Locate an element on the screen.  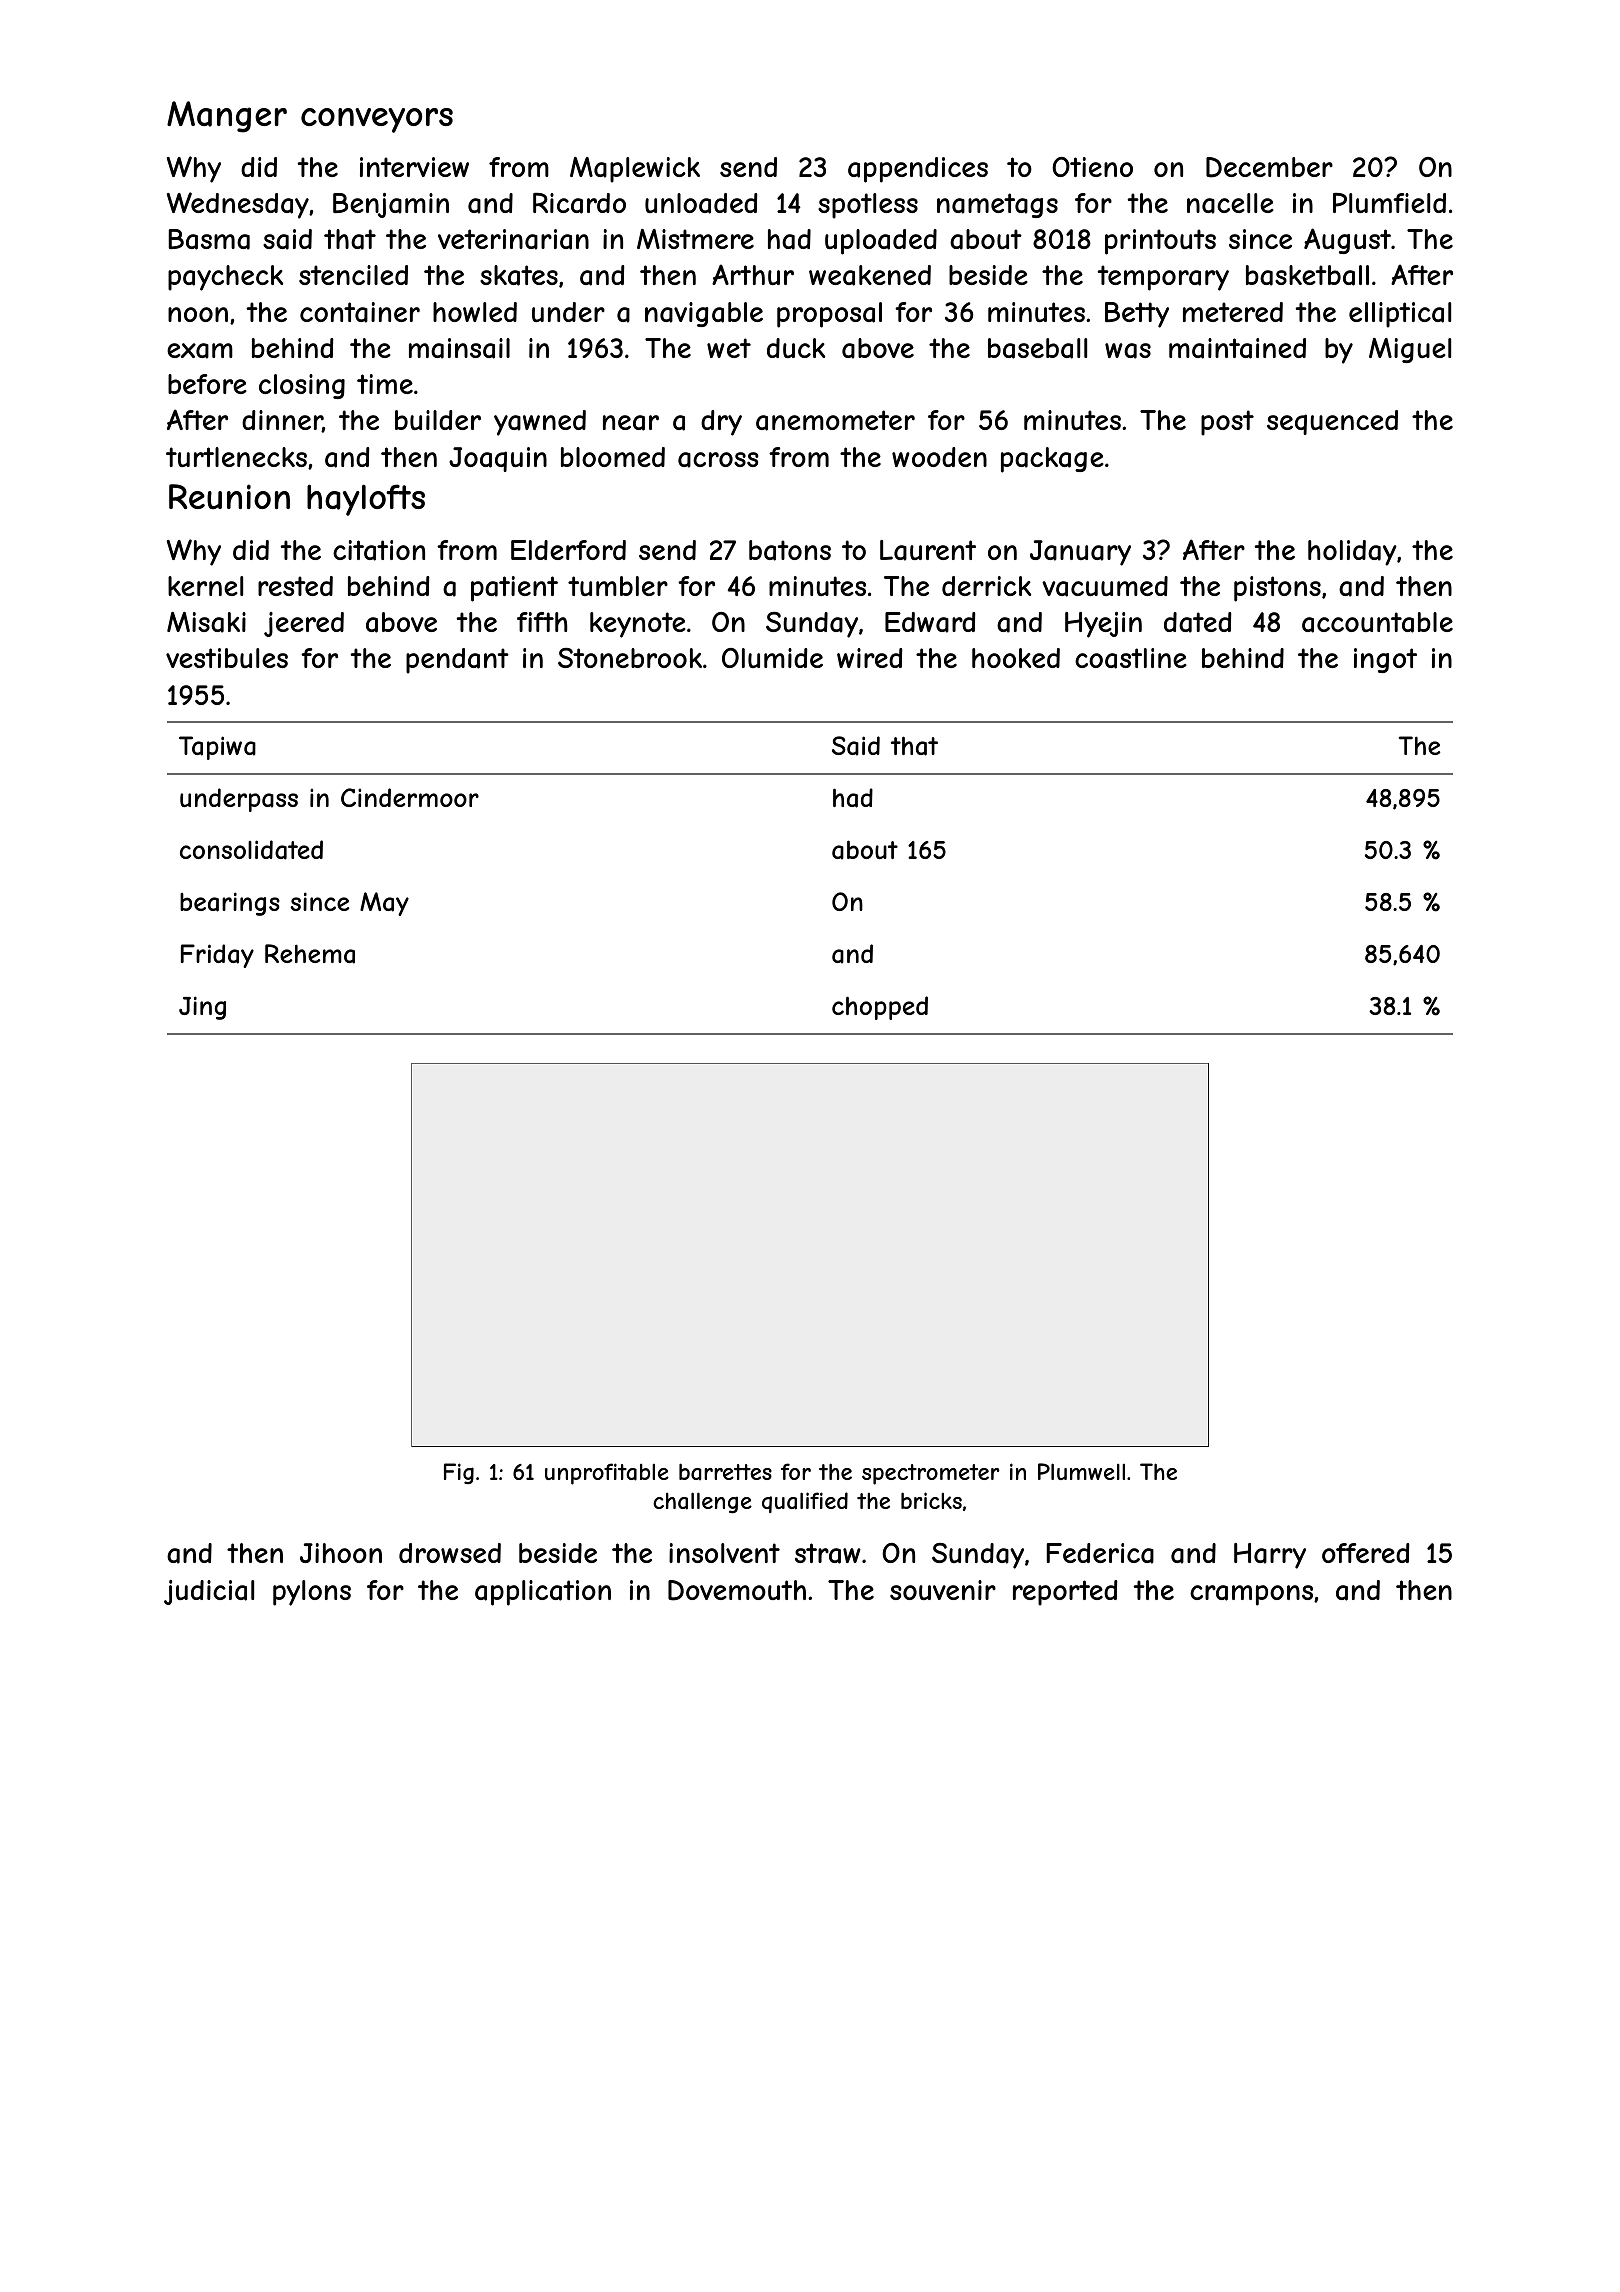
chopped is located at coordinates (880, 1008).
